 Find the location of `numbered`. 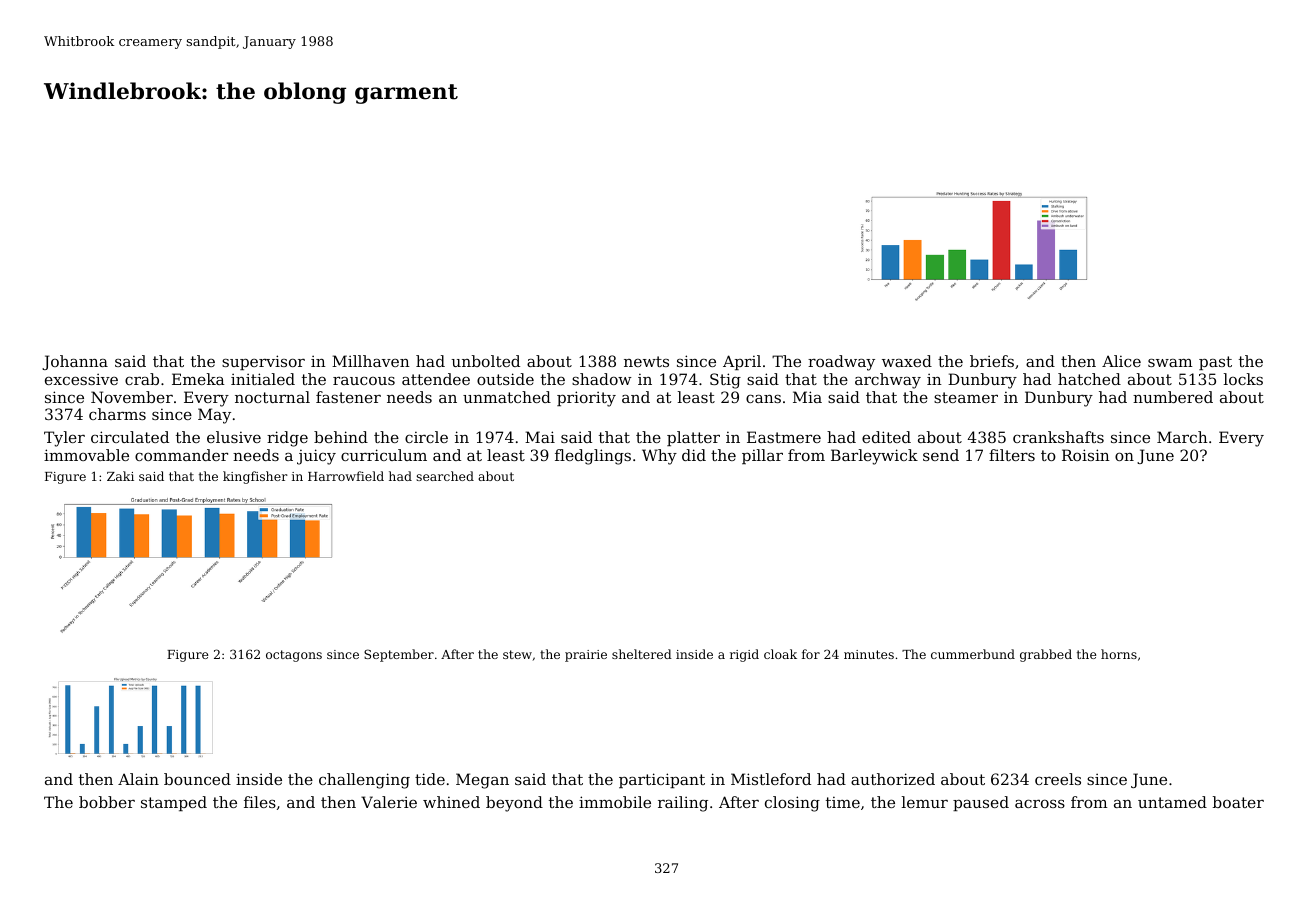

numbered is located at coordinates (1173, 397).
